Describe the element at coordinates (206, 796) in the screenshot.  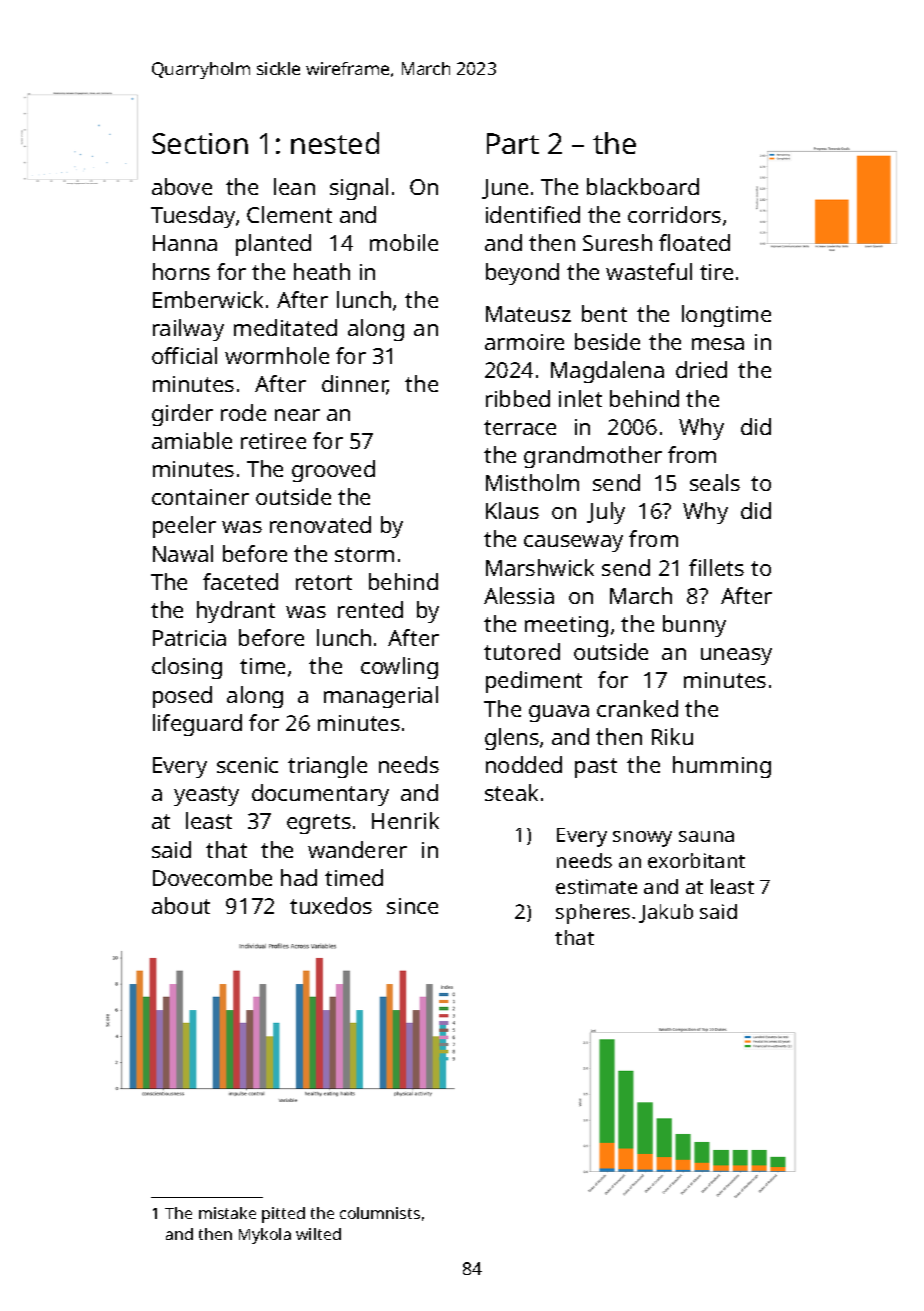
I see `yeasty` at that location.
